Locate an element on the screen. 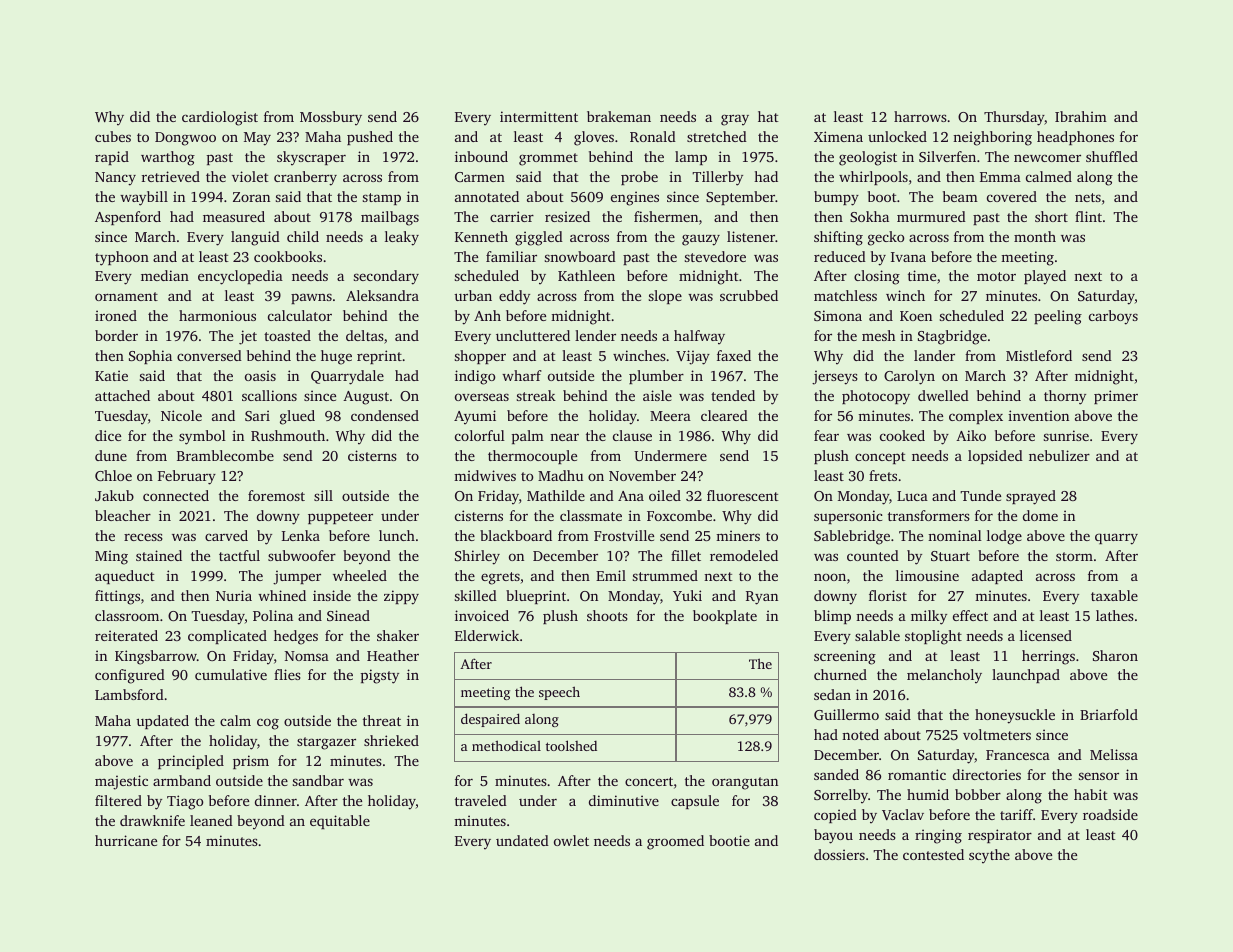 This screenshot has height=952, width=1233. annotated is located at coordinates (487, 196).
